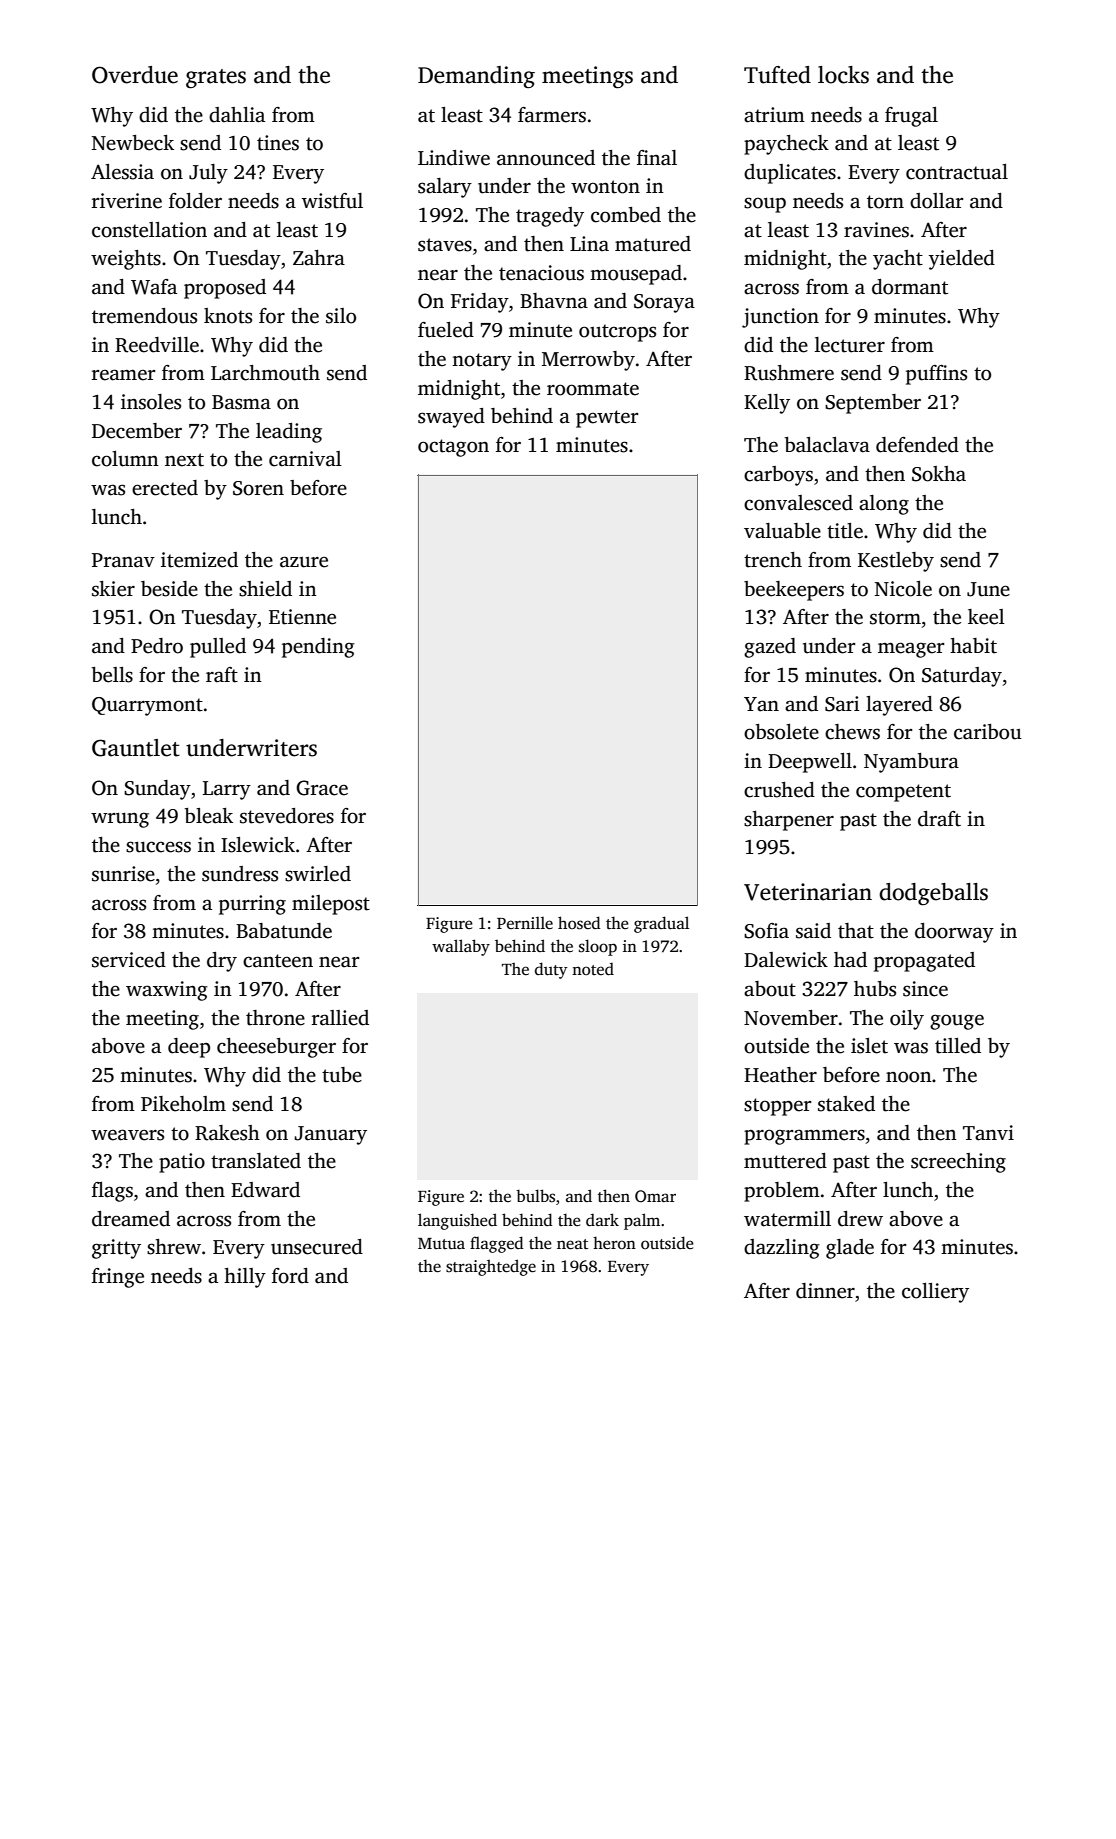 This document has width=1116, height=1839. What do you see at coordinates (318, 648) in the document?
I see `pending` at bounding box center [318, 648].
